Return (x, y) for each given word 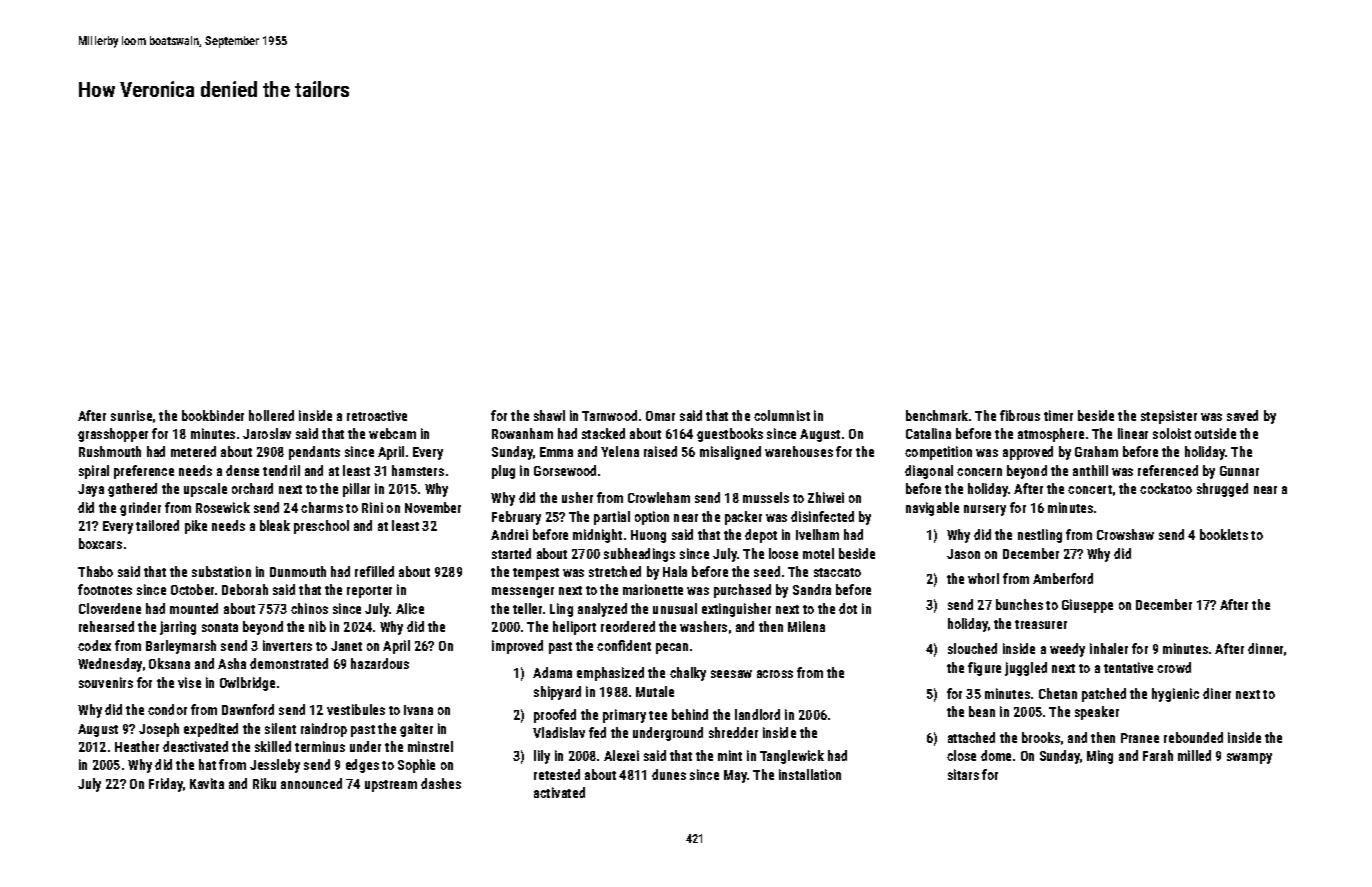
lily (542, 757)
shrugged (1222, 490)
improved (517, 647)
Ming (1100, 757)
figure (984, 669)
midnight (597, 536)
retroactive (377, 415)
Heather (137, 746)
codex (94, 645)
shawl (549, 415)
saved (1242, 415)
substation (221, 571)
